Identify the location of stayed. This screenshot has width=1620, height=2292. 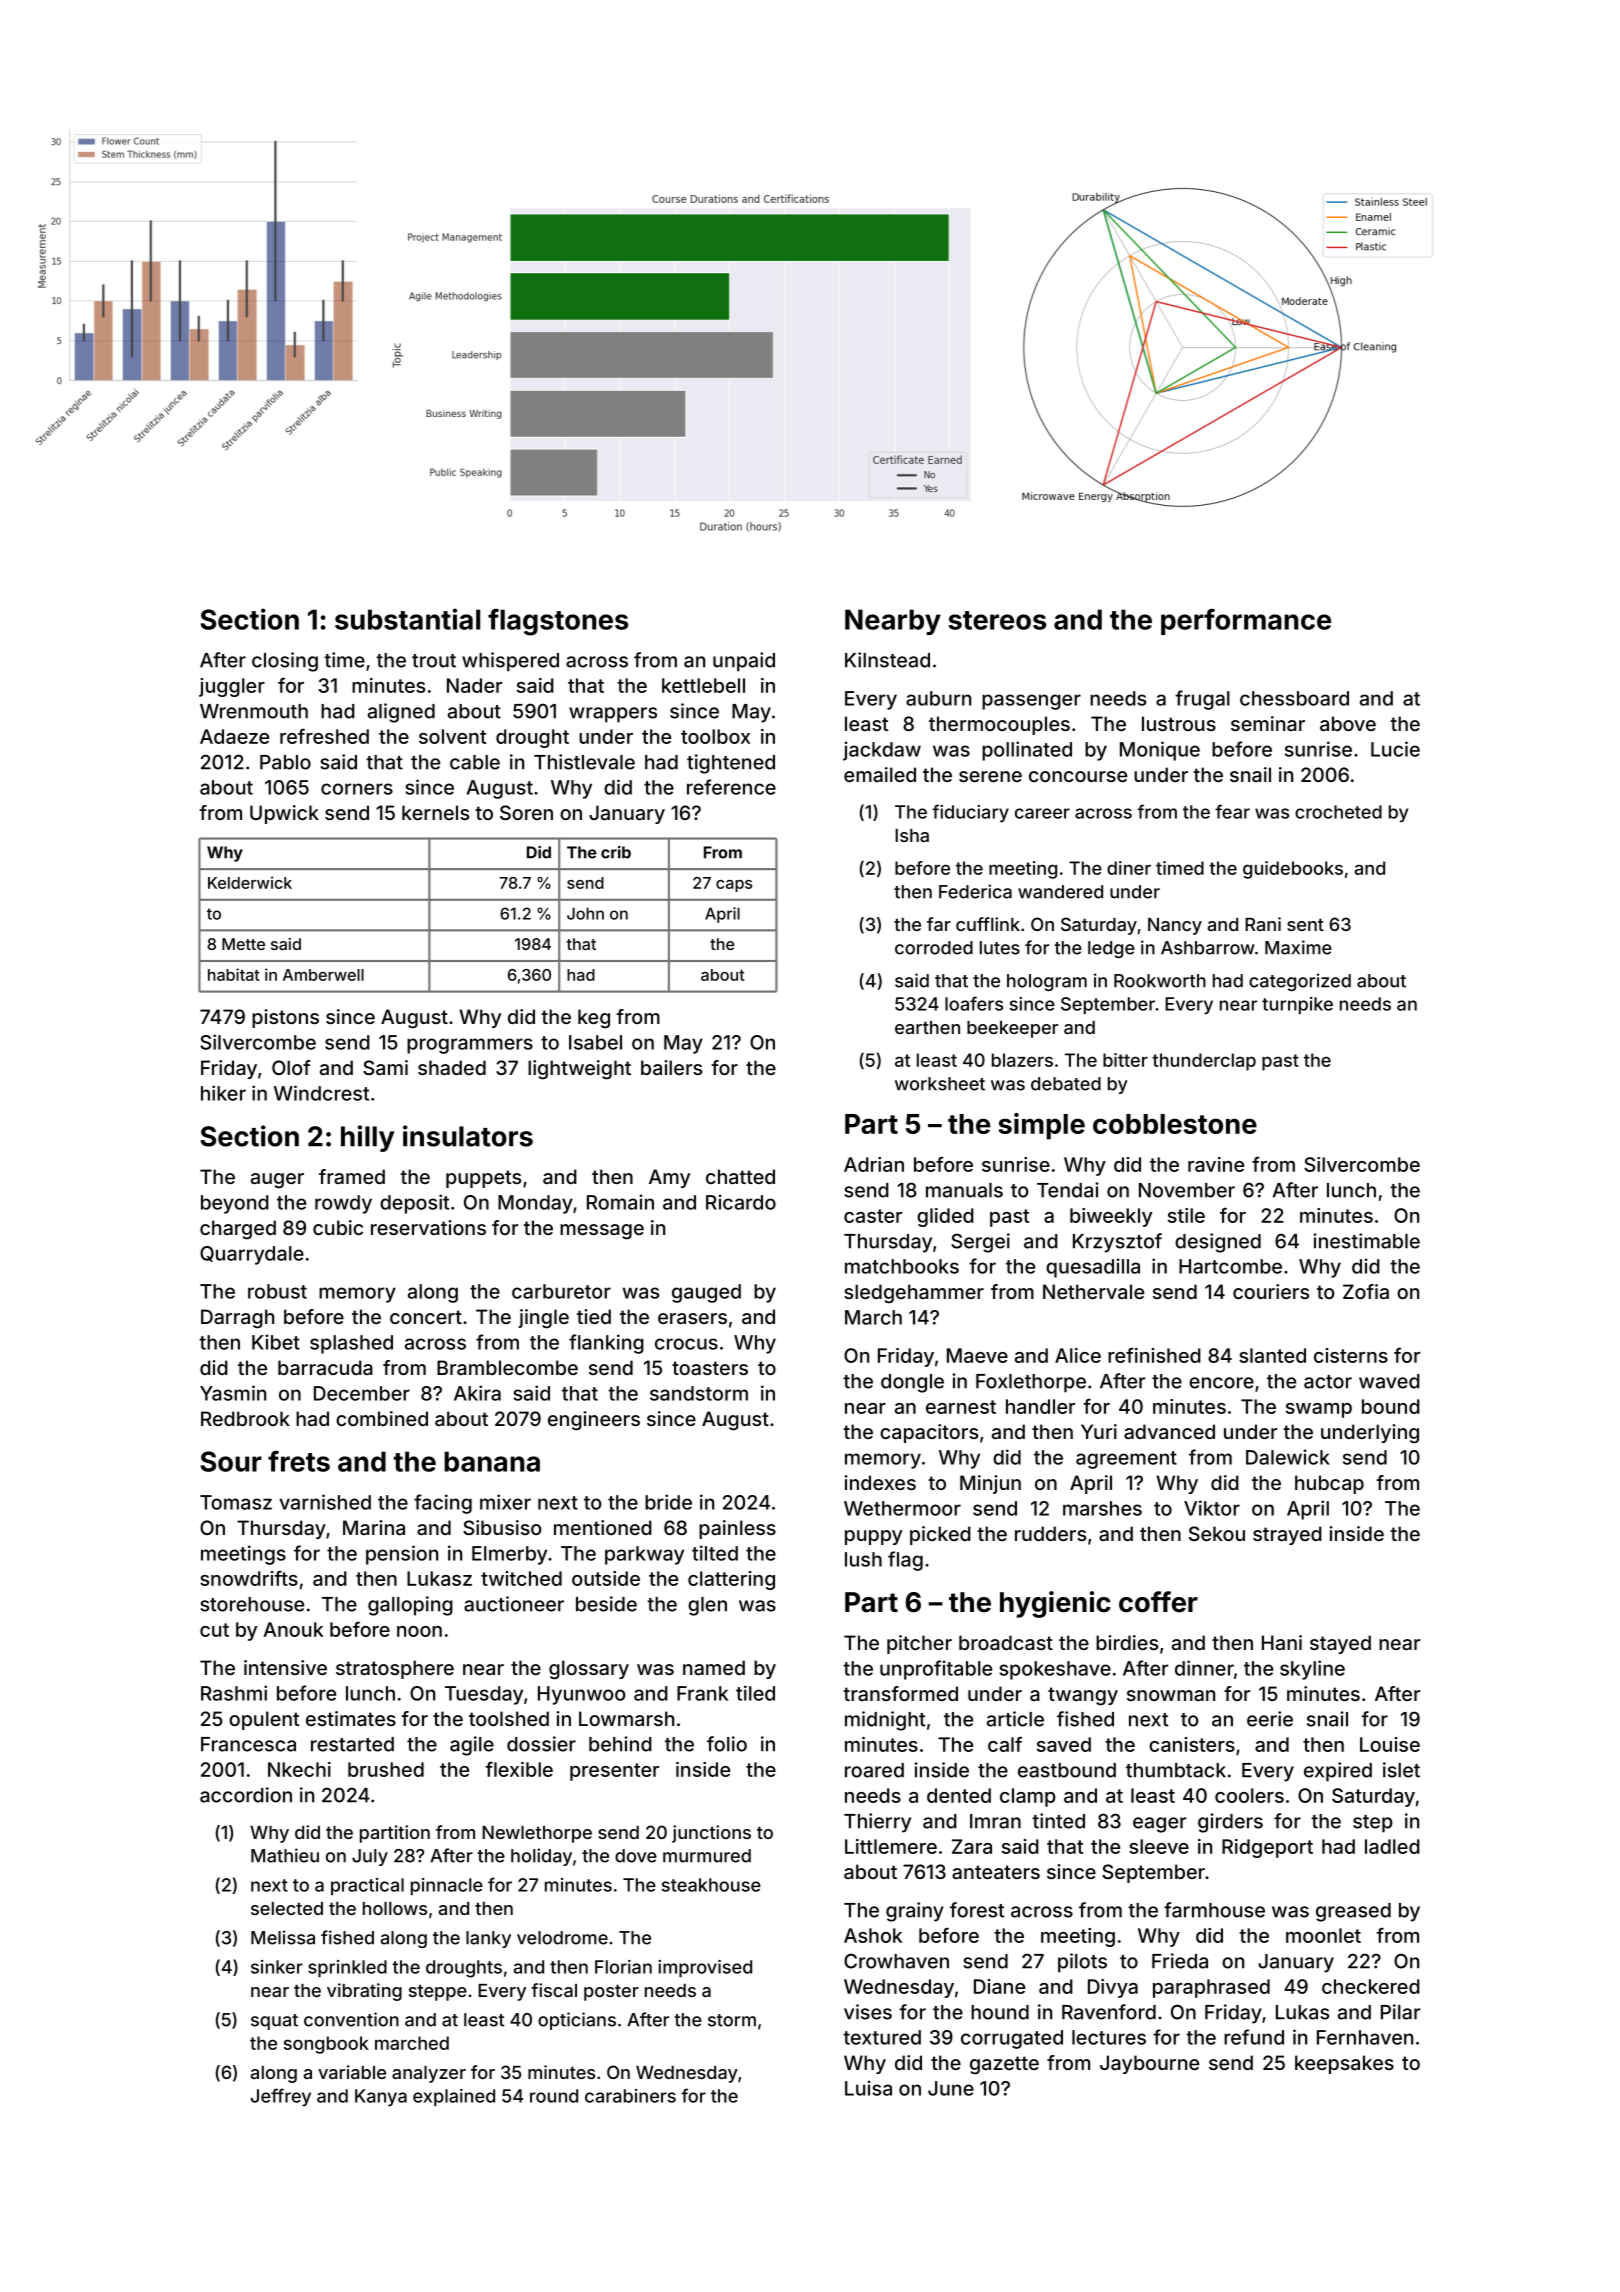
(1340, 1644).
